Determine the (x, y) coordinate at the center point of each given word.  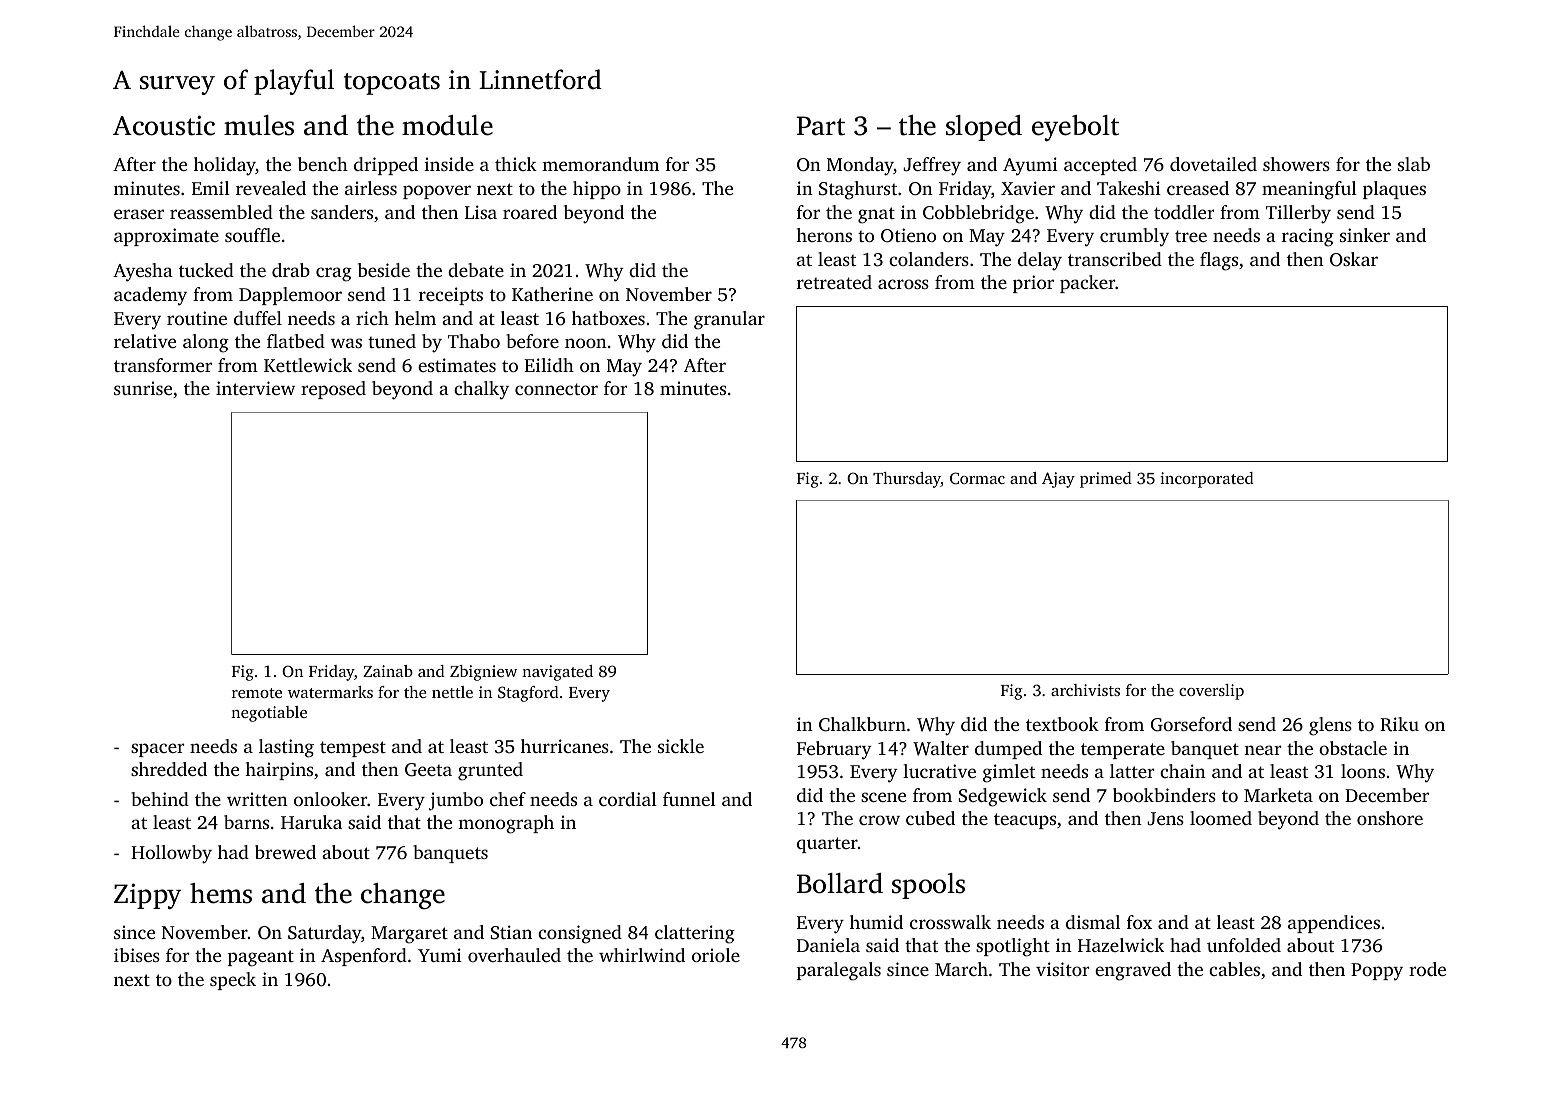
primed (1106, 480)
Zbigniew (483, 673)
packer (1087, 284)
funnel (689, 799)
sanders (342, 212)
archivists (1085, 690)
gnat (876, 215)
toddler (1184, 212)
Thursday (907, 480)
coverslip (1211, 692)
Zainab (388, 671)
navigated (557, 673)
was (346, 343)
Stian (511, 932)
